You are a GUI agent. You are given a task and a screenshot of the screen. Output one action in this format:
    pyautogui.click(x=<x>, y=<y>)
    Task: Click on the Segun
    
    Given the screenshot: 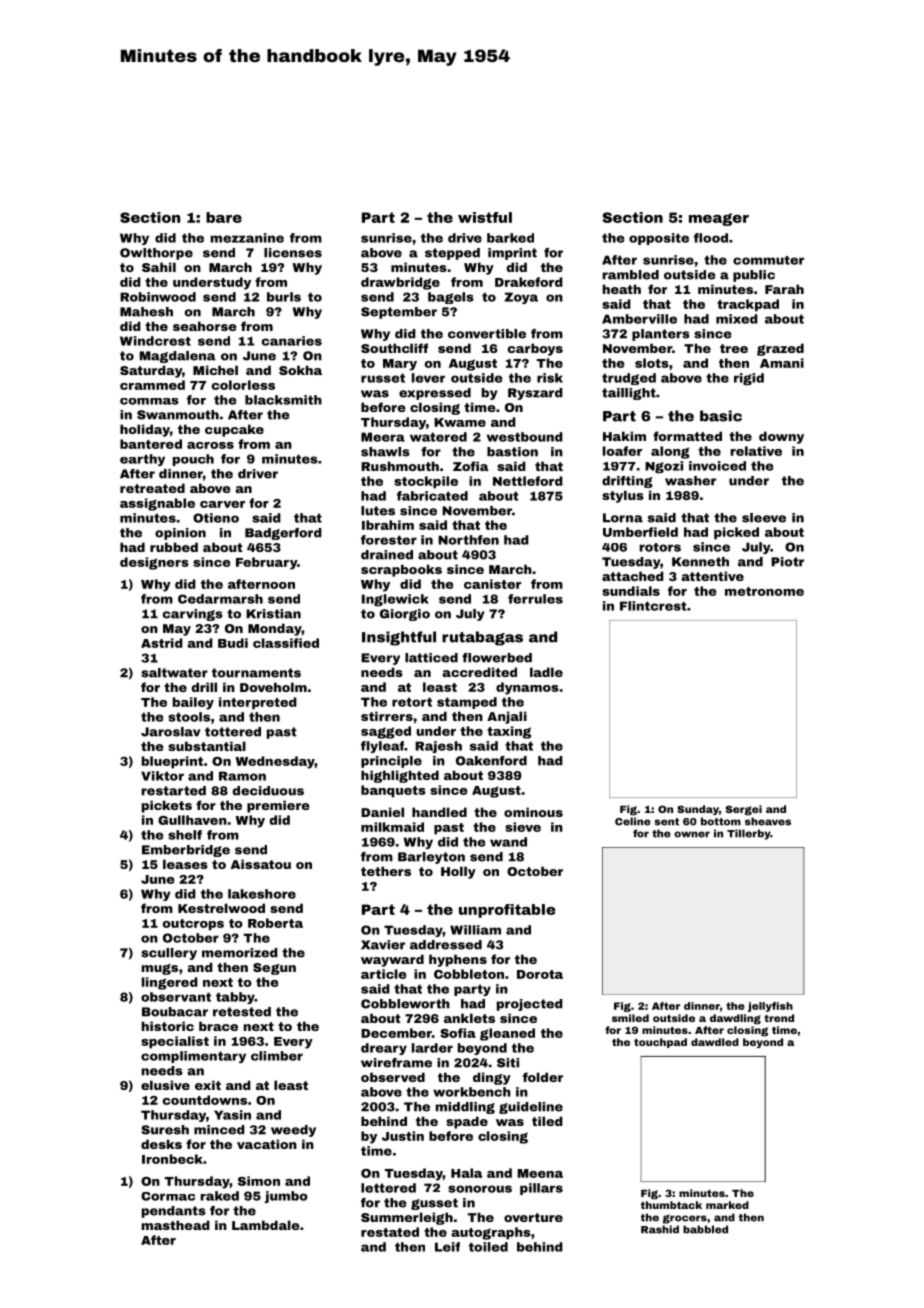 What is the action you would take?
    pyautogui.click(x=274, y=969)
